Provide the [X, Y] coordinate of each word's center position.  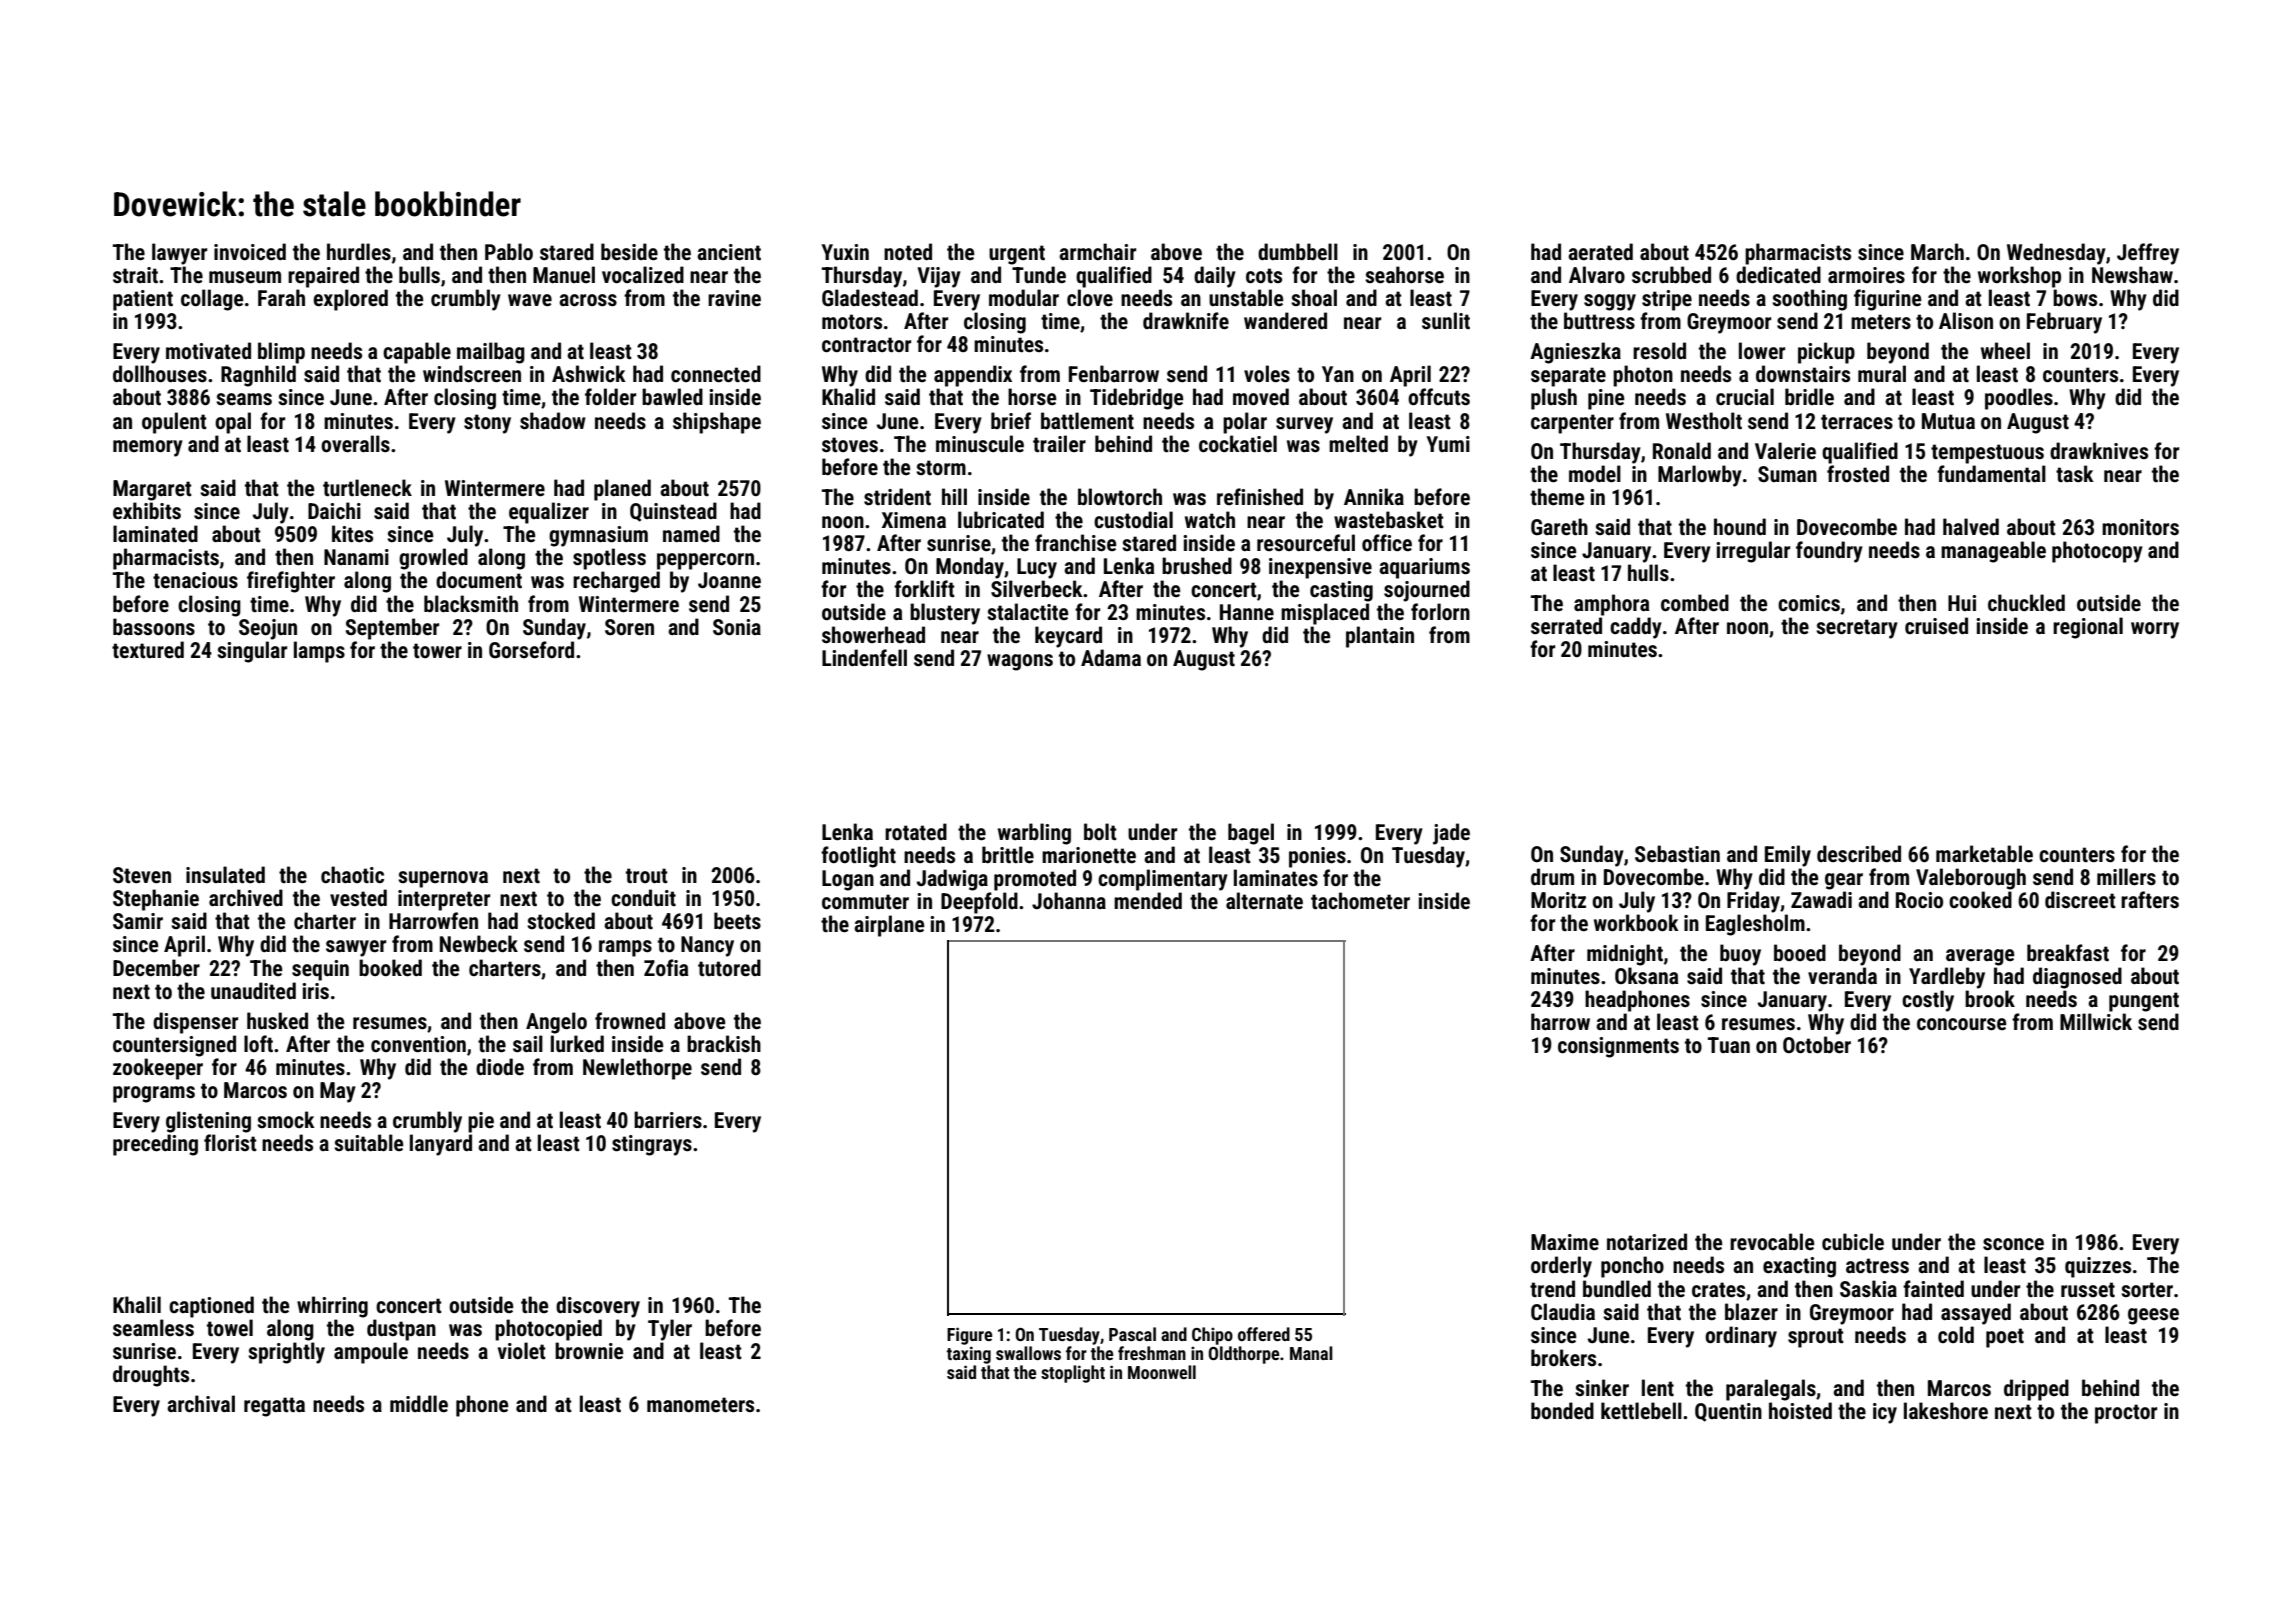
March [1937, 251]
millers [2126, 877]
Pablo [509, 251]
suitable [368, 1143]
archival [201, 1403]
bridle [1809, 396]
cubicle [1853, 1241]
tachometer [1360, 901]
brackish [724, 1044]
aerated [1600, 252]
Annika [1374, 496]
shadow [553, 421]
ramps [625, 948]
